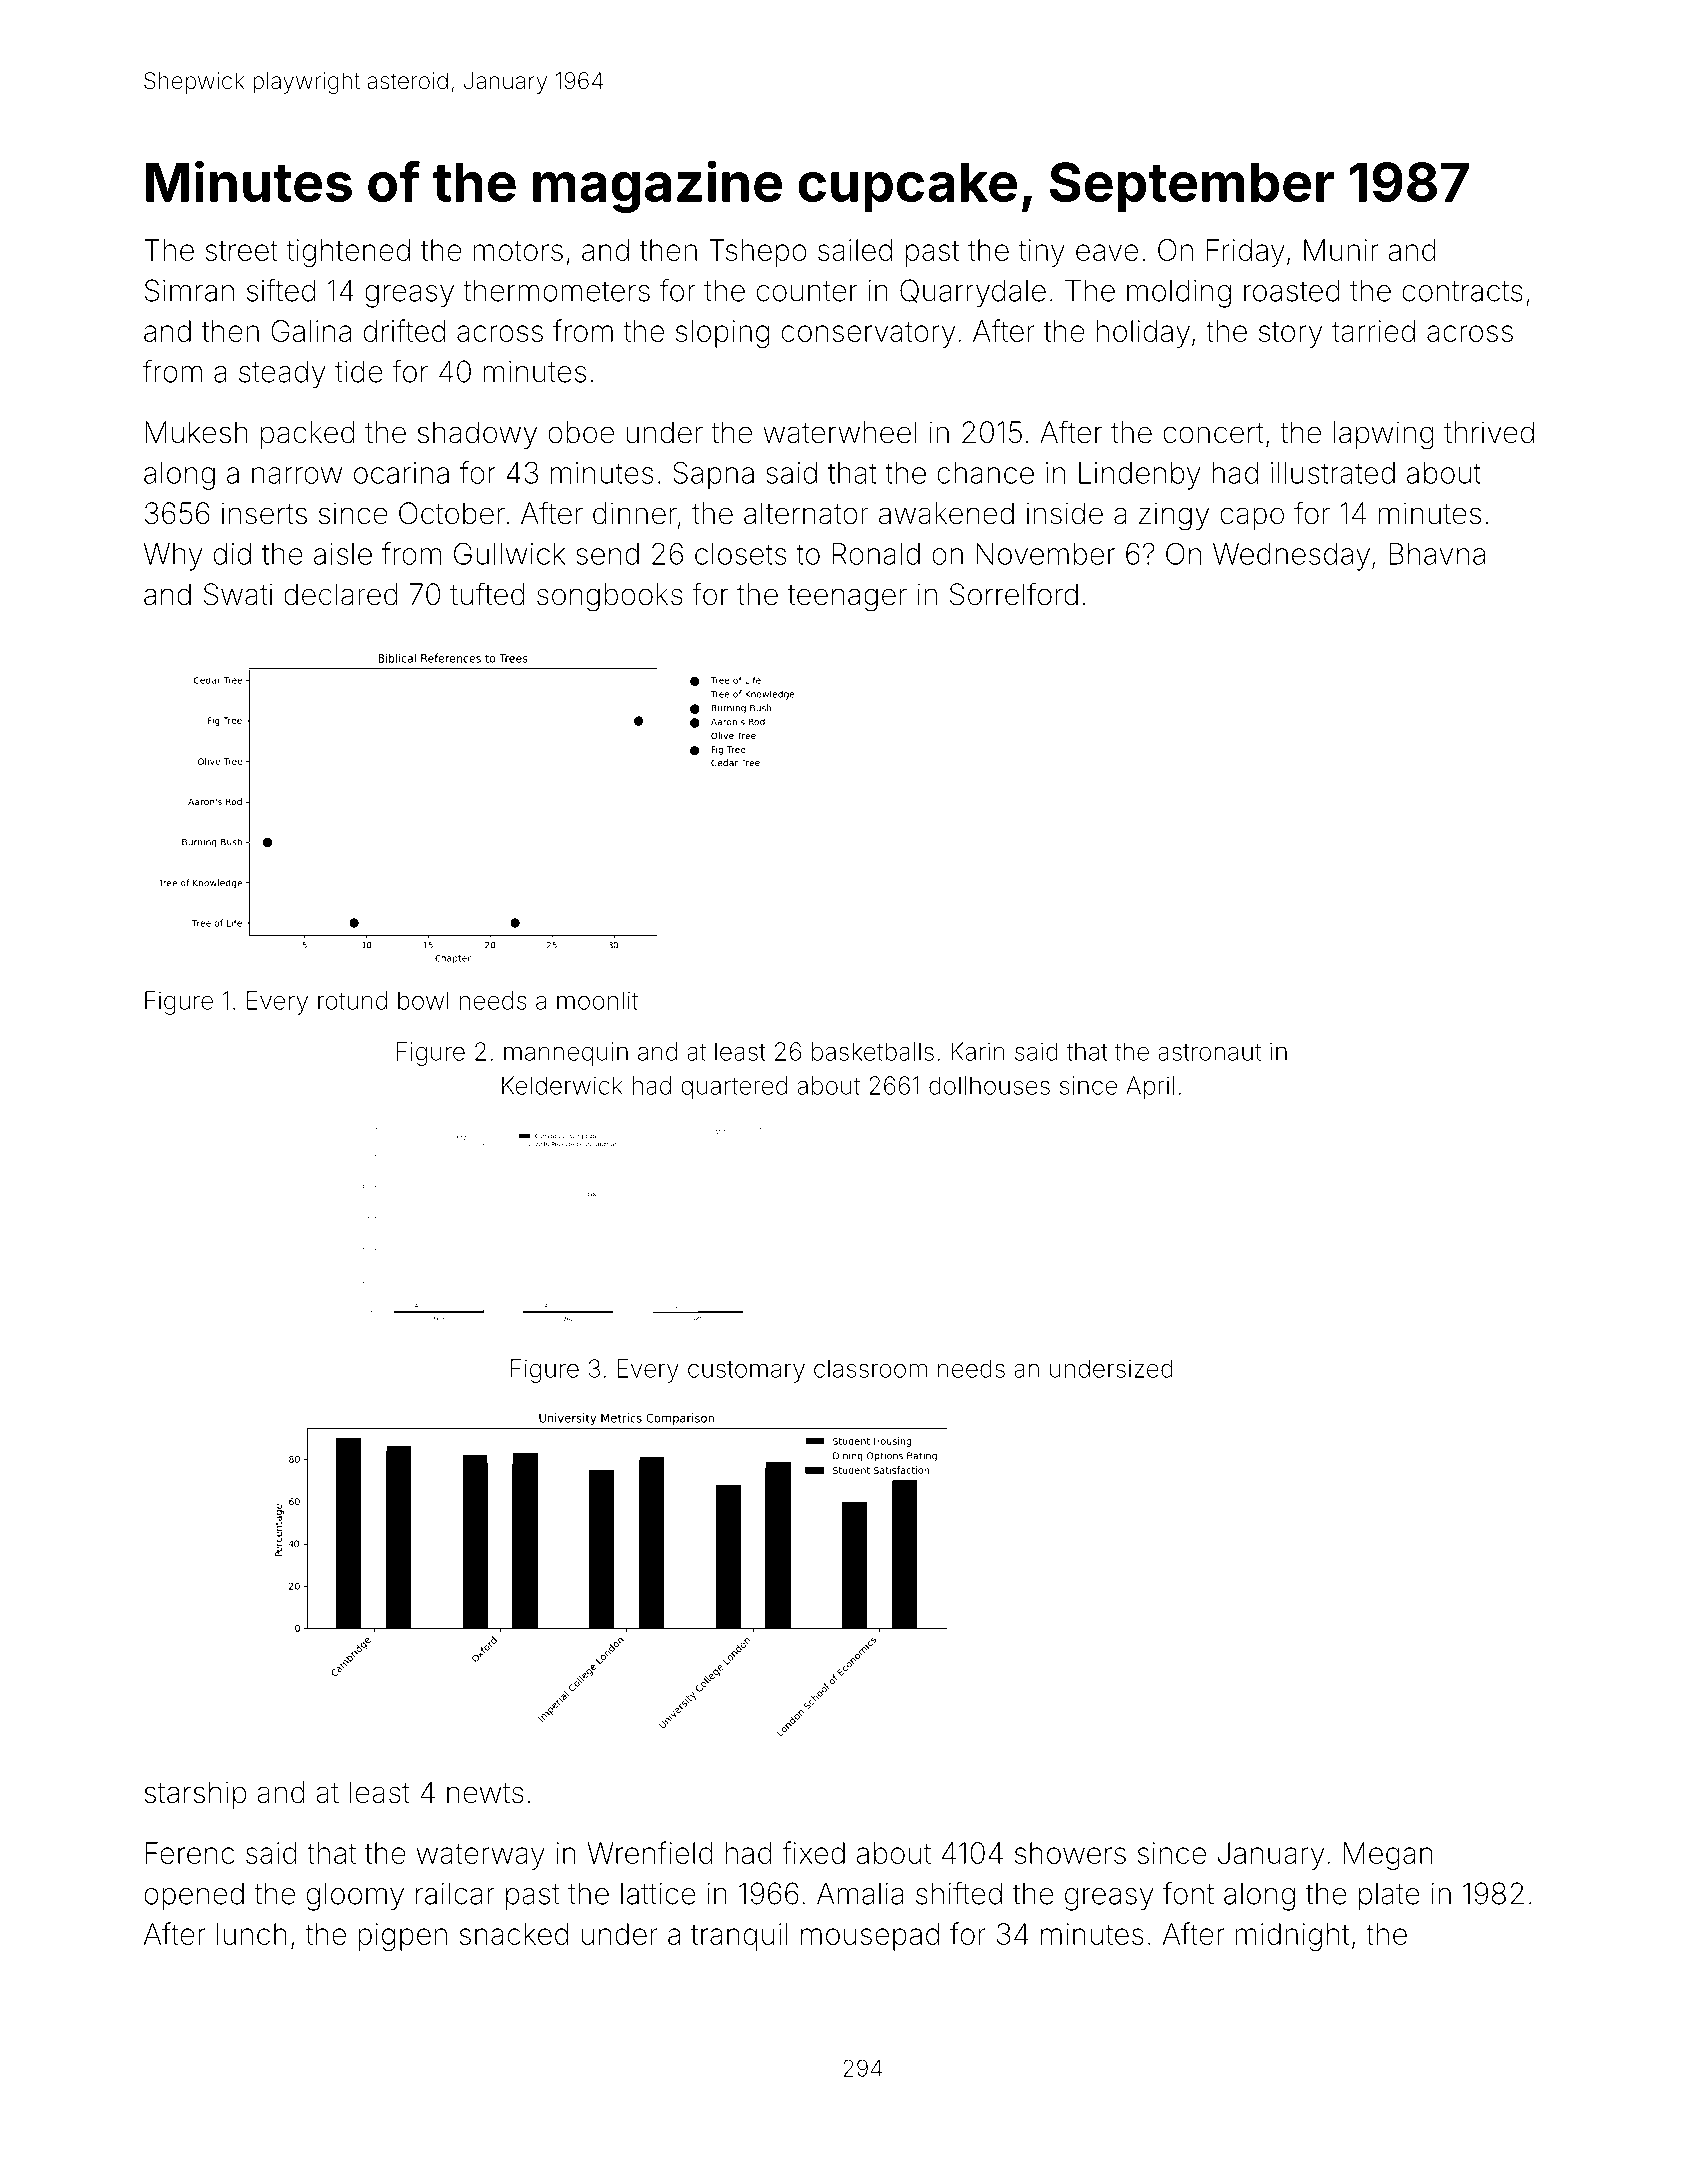 This screenshot has height=2178, width=1683. Describe the element at coordinates (868, 335) in the screenshot. I see `conservatory` at that location.
